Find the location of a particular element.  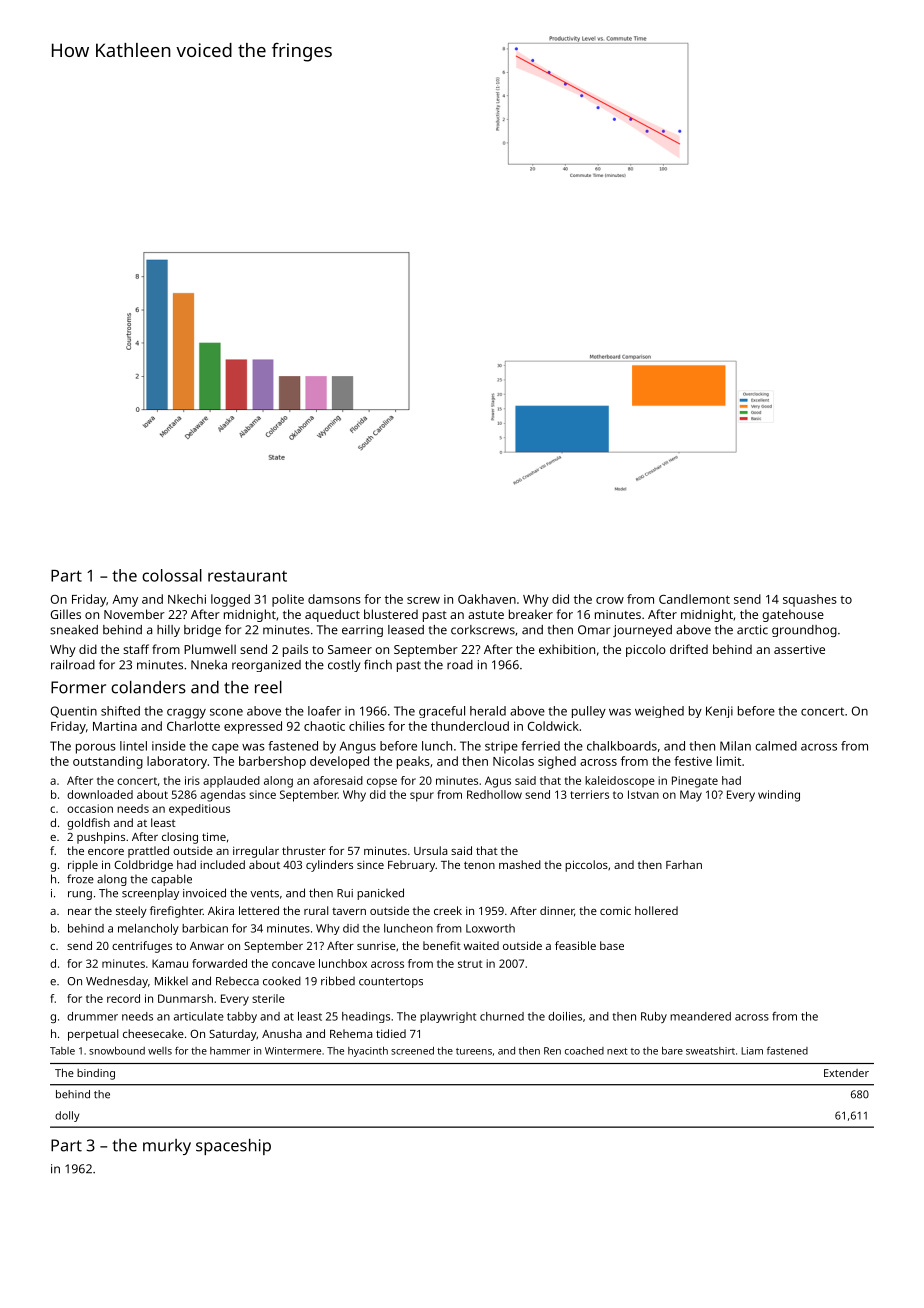

Istvan is located at coordinates (643, 794).
